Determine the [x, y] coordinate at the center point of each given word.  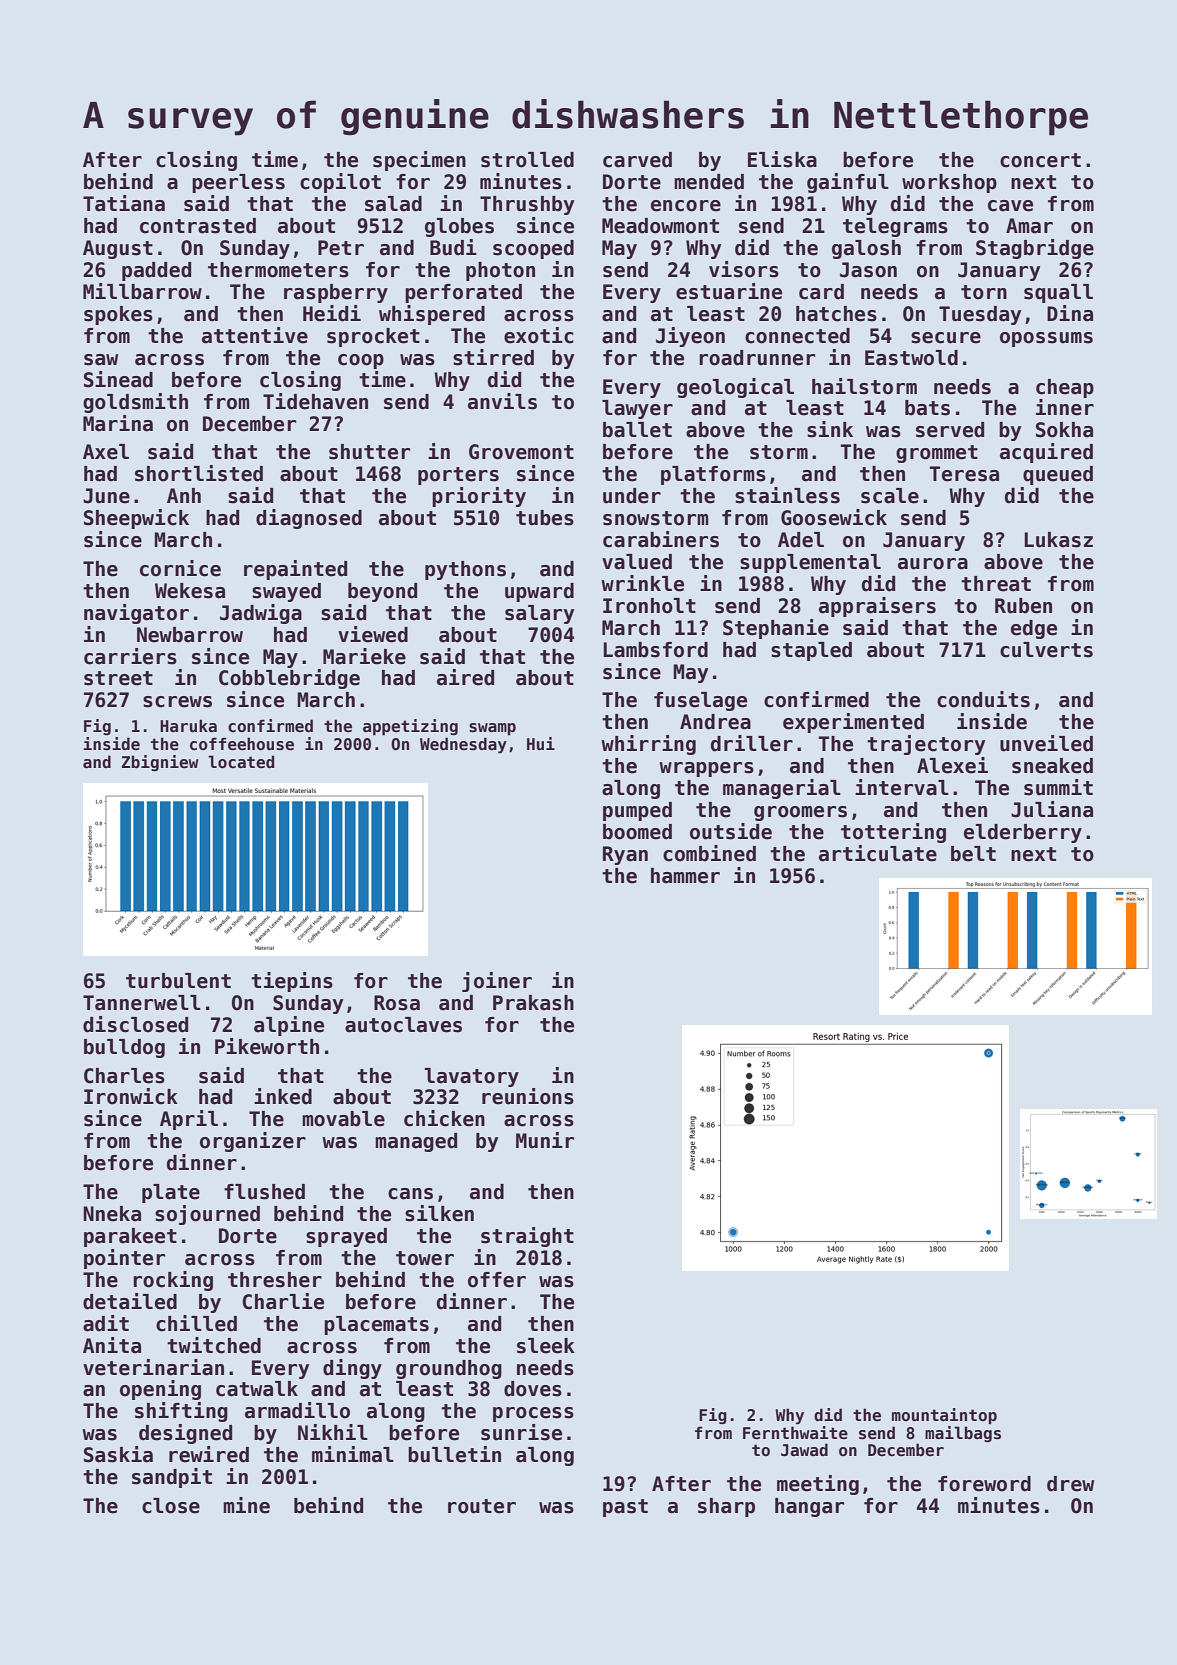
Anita [112, 1345]
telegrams [895, 227]
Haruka [188, 725]
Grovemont [521, 452]
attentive [255, 335]
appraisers [877, 607]
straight [527, 1237]
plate [171, 1193]
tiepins [292, 982]
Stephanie [776, 629]
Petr [341, 248]
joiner [497, 982]
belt [973, 854]
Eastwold [911, 358]
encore [686, 206]
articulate [878, 853]
